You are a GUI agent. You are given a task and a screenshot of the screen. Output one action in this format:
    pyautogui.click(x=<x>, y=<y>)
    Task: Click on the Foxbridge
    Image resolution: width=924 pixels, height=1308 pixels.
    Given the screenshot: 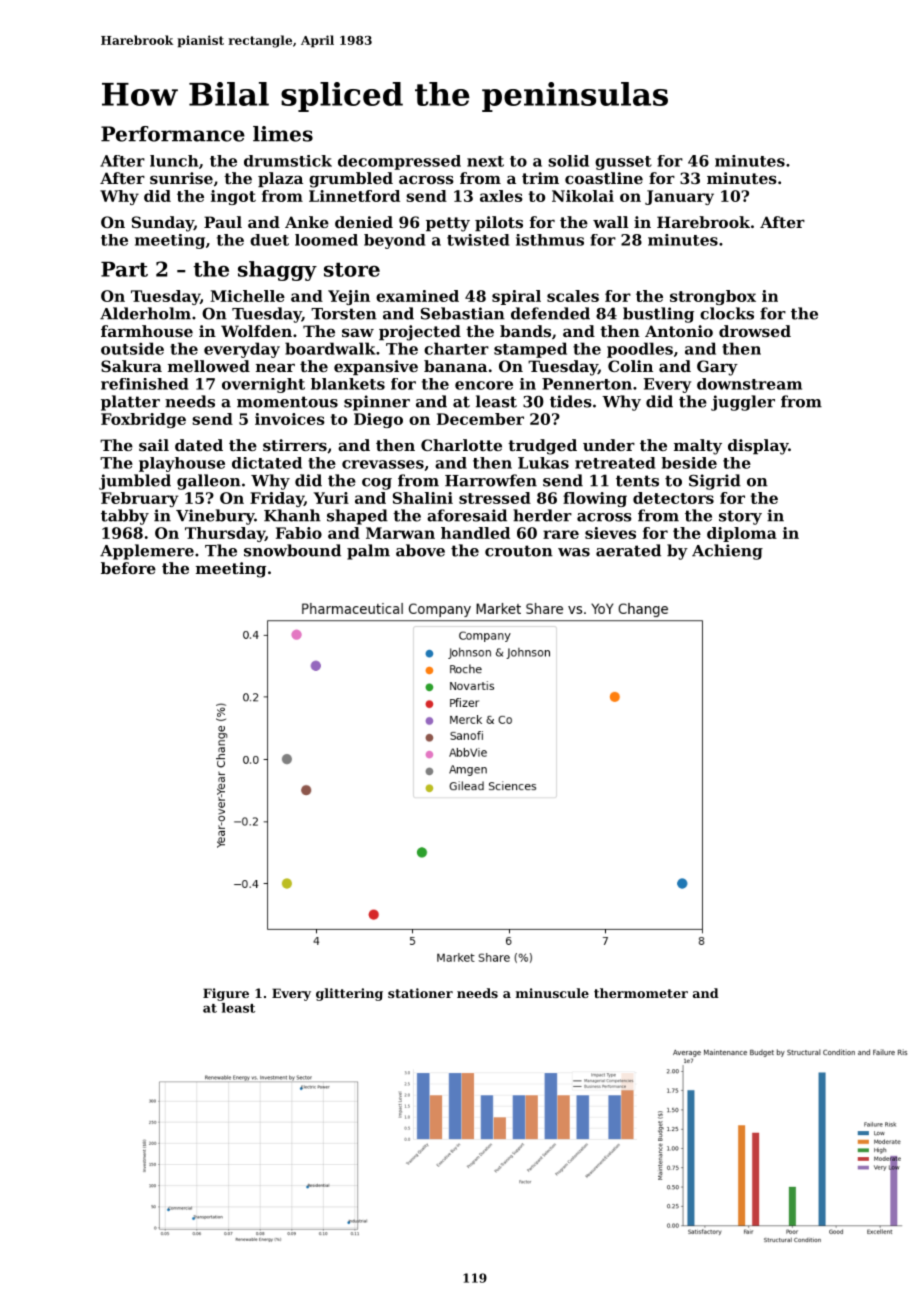 What is the action you would take?
    pyautogui.click(x=143, y=420)
